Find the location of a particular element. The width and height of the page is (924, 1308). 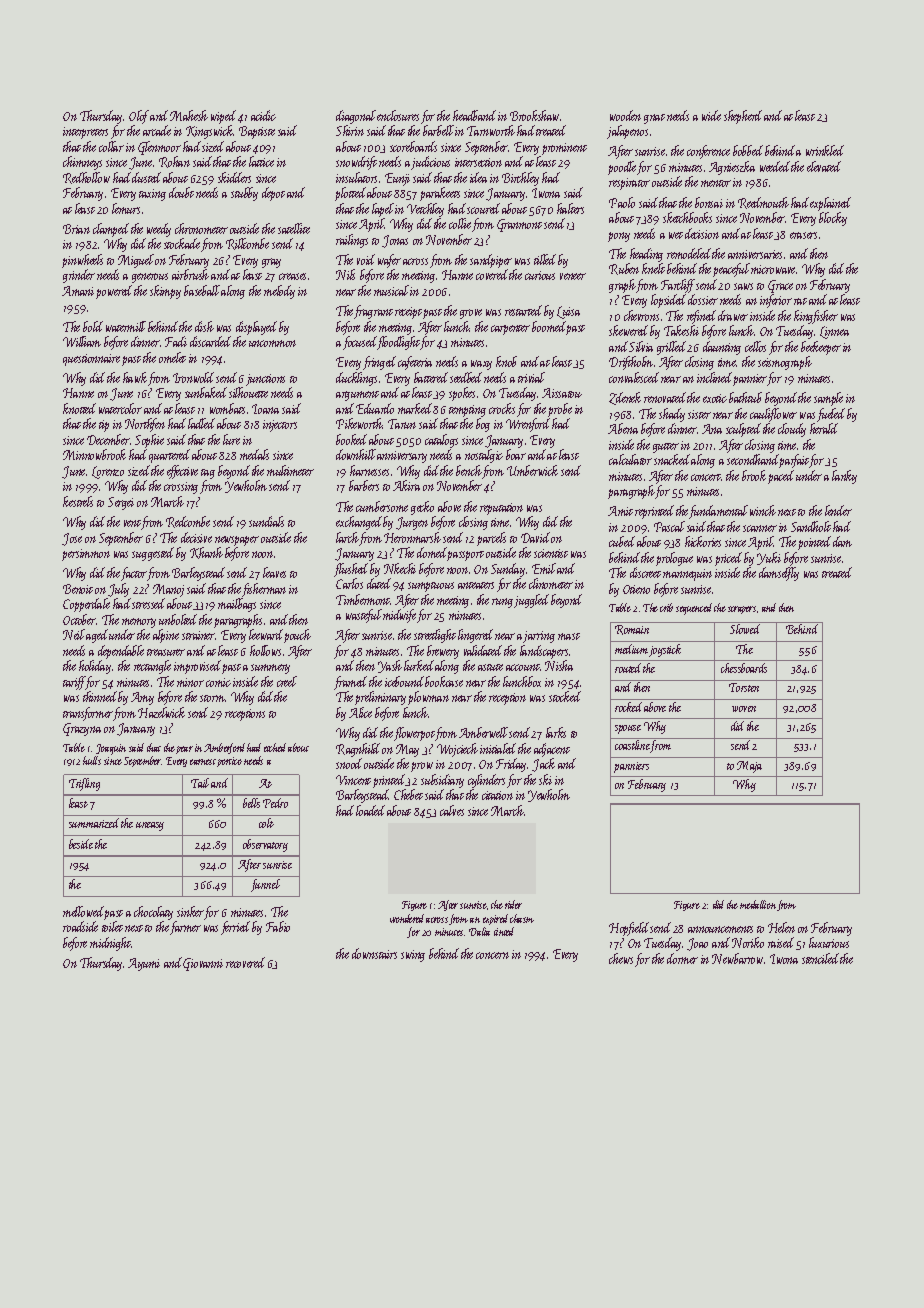

damselfly is located at coordinates (779, 574).
